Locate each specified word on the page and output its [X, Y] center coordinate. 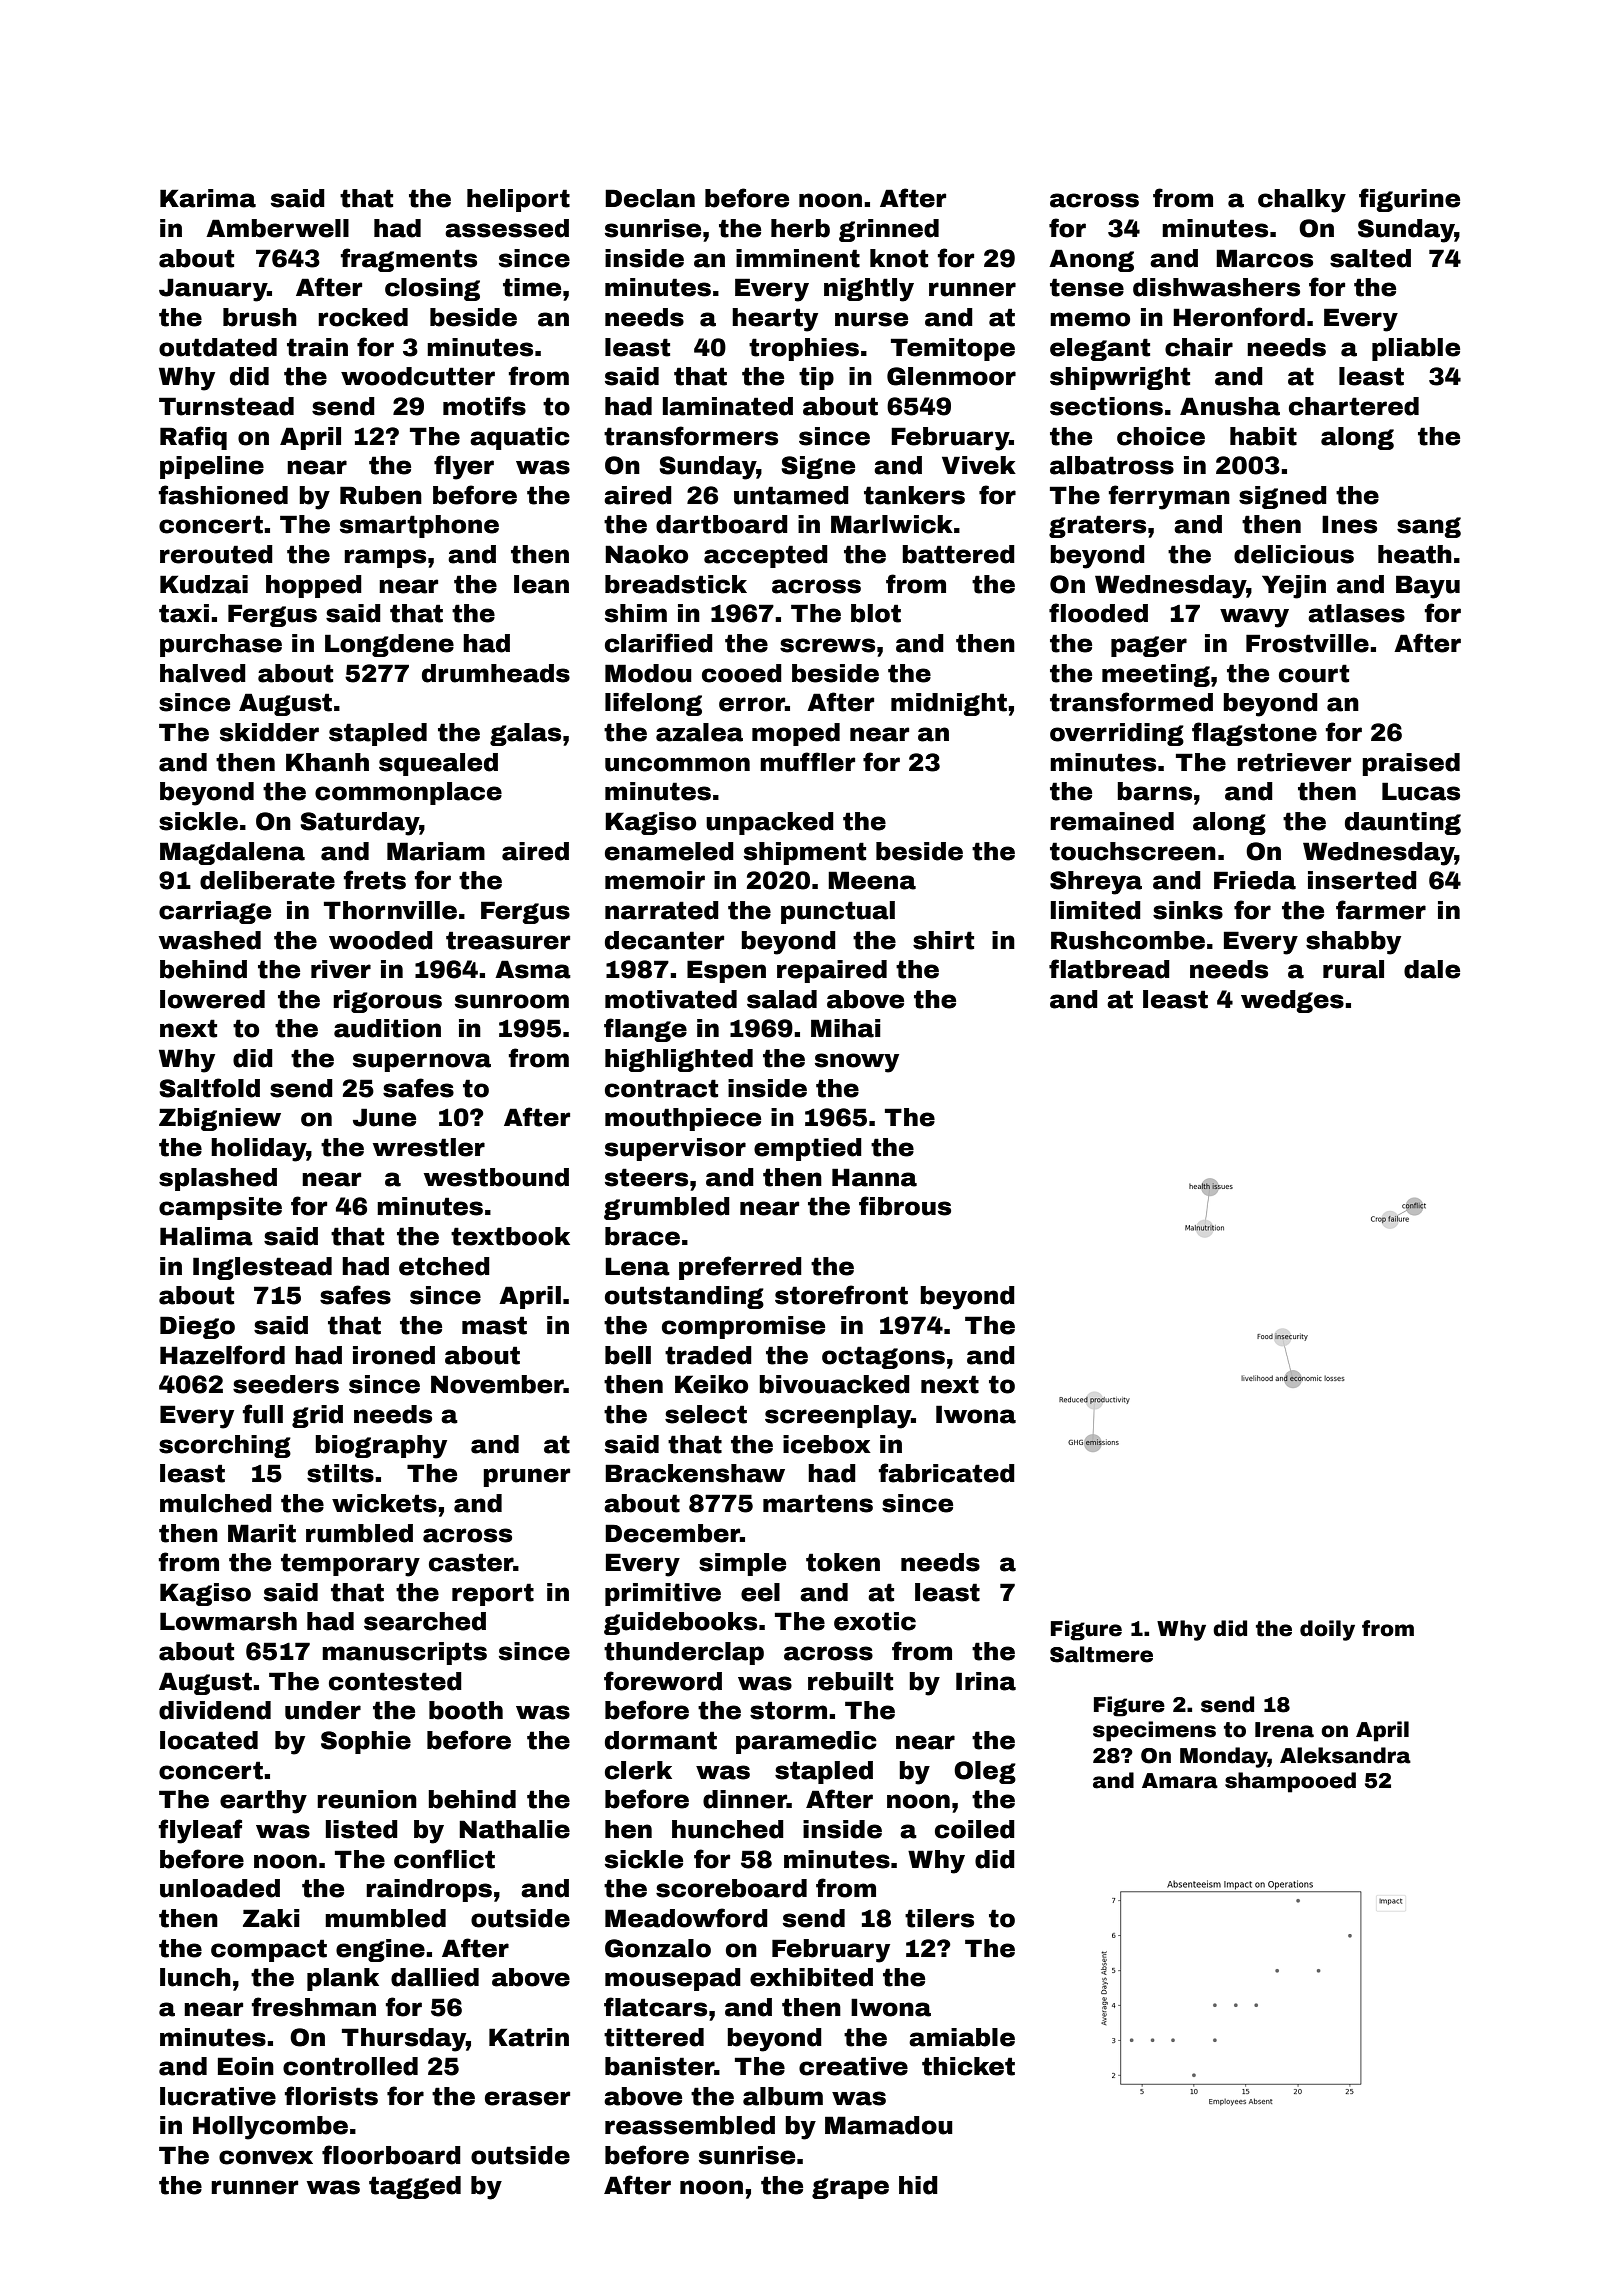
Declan [650, 198]
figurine [1409, 200]
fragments [409, 260]
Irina [986, 1681]
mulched [216, 1503]
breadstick [676, 584]
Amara [1180, 1781]
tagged [415, 2187]
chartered [1354, 406]
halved [203, 673]
